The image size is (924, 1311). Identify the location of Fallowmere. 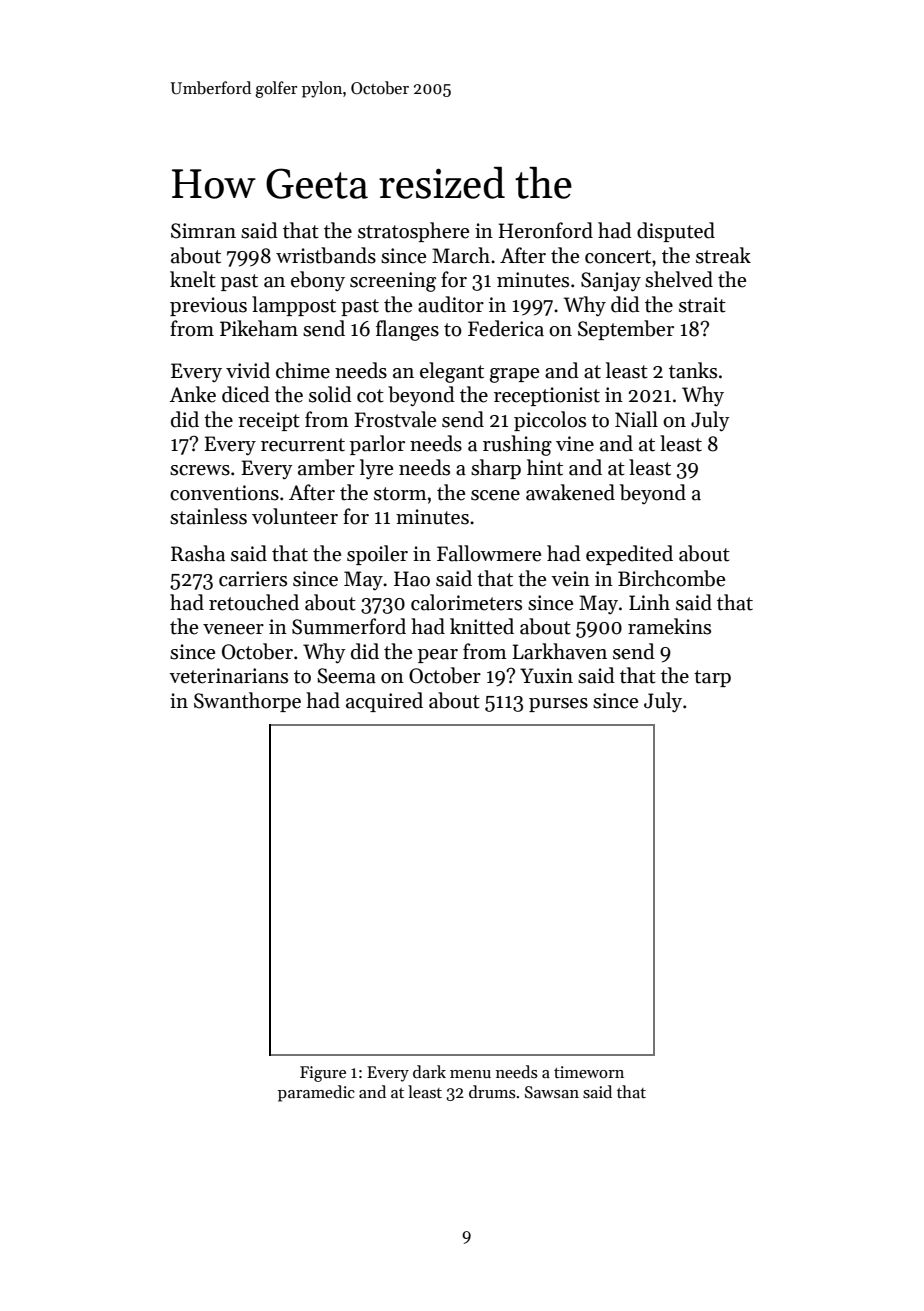
(489, 553).
